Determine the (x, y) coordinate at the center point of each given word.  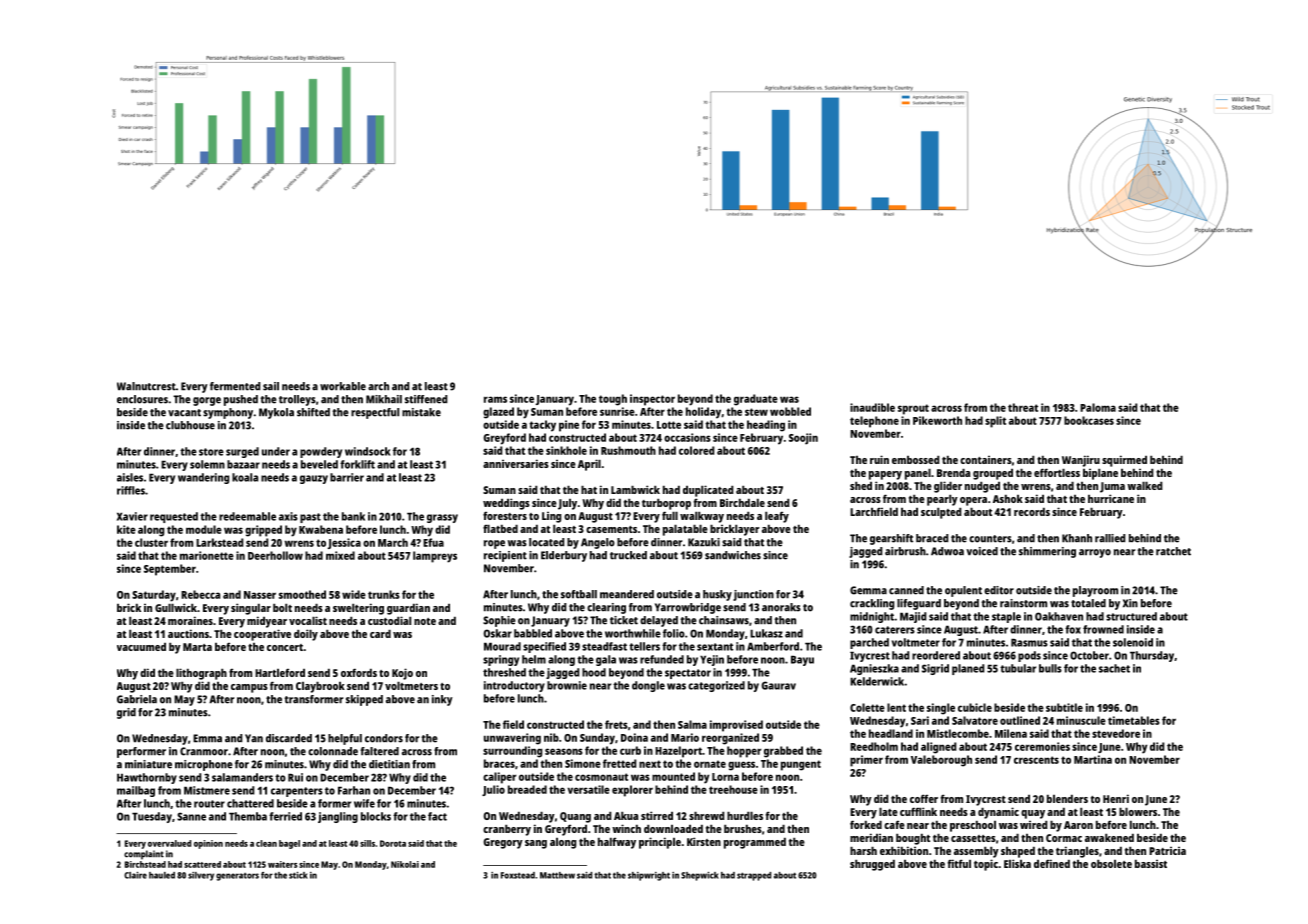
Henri (1116, 798)
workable (343, 386)
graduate (756, 400)
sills (367, 843)
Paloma (1098, 407)
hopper (744, 752)
